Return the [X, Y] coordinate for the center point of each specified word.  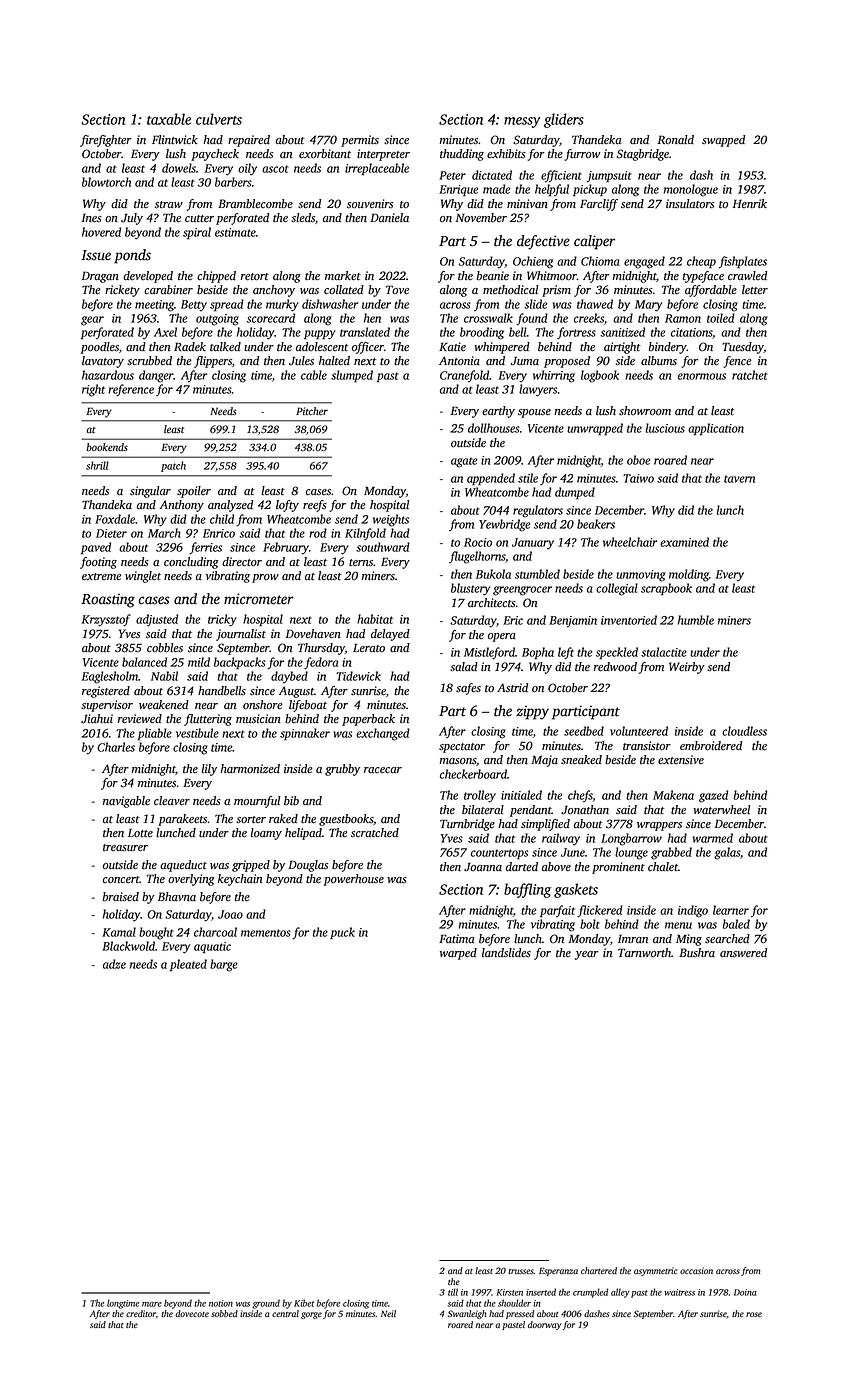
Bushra [697, 952]
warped [458, 954]
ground [266, 1304]
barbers [233, 182]
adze [114, 964]
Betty [194, 306]
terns [361, 563]
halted [334, 361]
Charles [116, 747]
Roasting [108, 600]
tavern [739, 479]
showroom [645, 411]
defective [543, 242]
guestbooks [346, 820]
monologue [691, 190]
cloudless [744, 731]
